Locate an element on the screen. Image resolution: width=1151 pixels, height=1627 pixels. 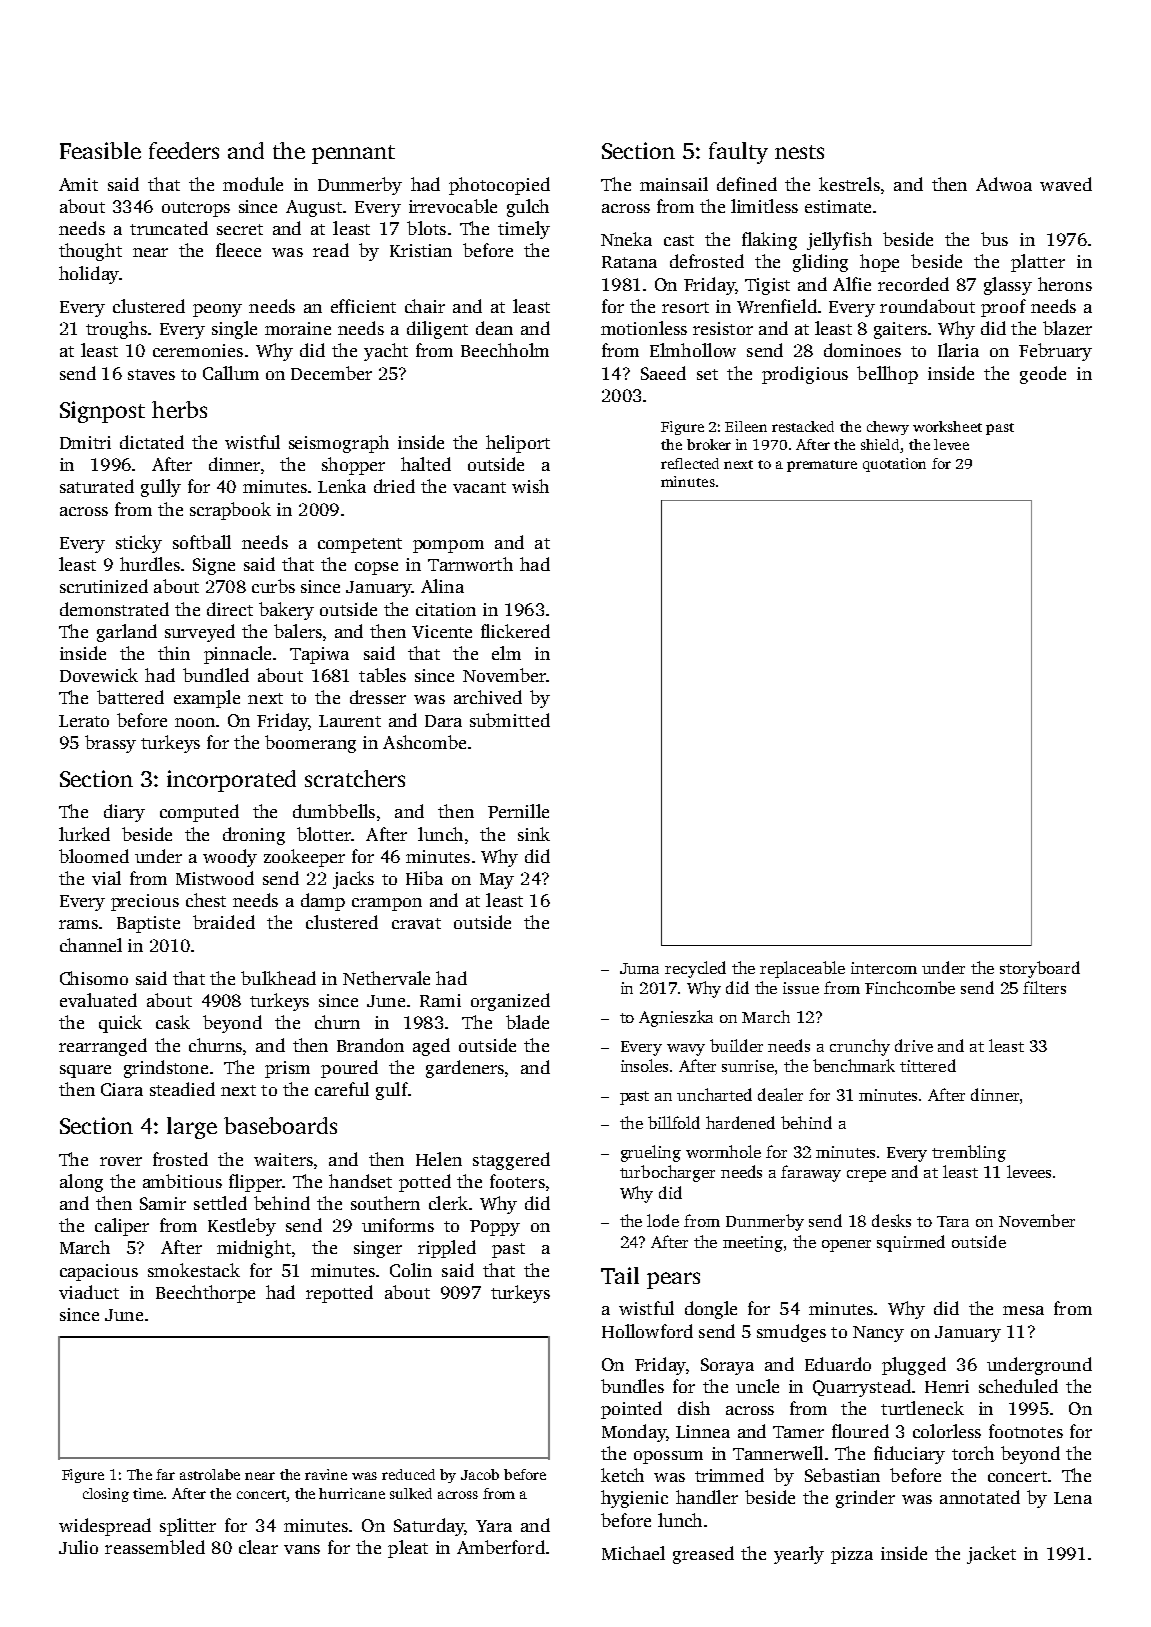
worksheet is located at coordinates (947, 426).
